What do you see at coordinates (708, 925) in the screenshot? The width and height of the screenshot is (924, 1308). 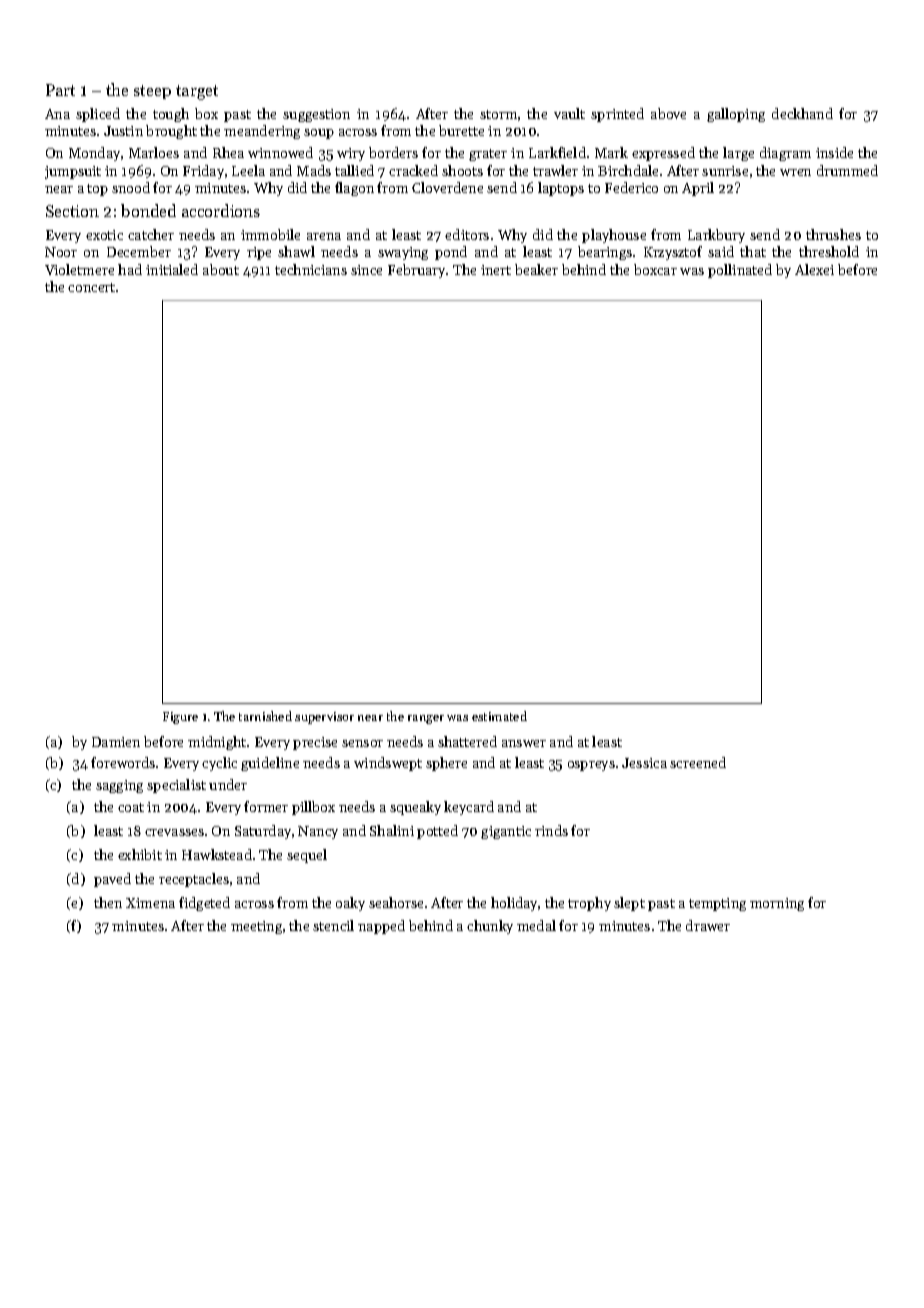 I see `drawer` at bounding box center [708, 925].
